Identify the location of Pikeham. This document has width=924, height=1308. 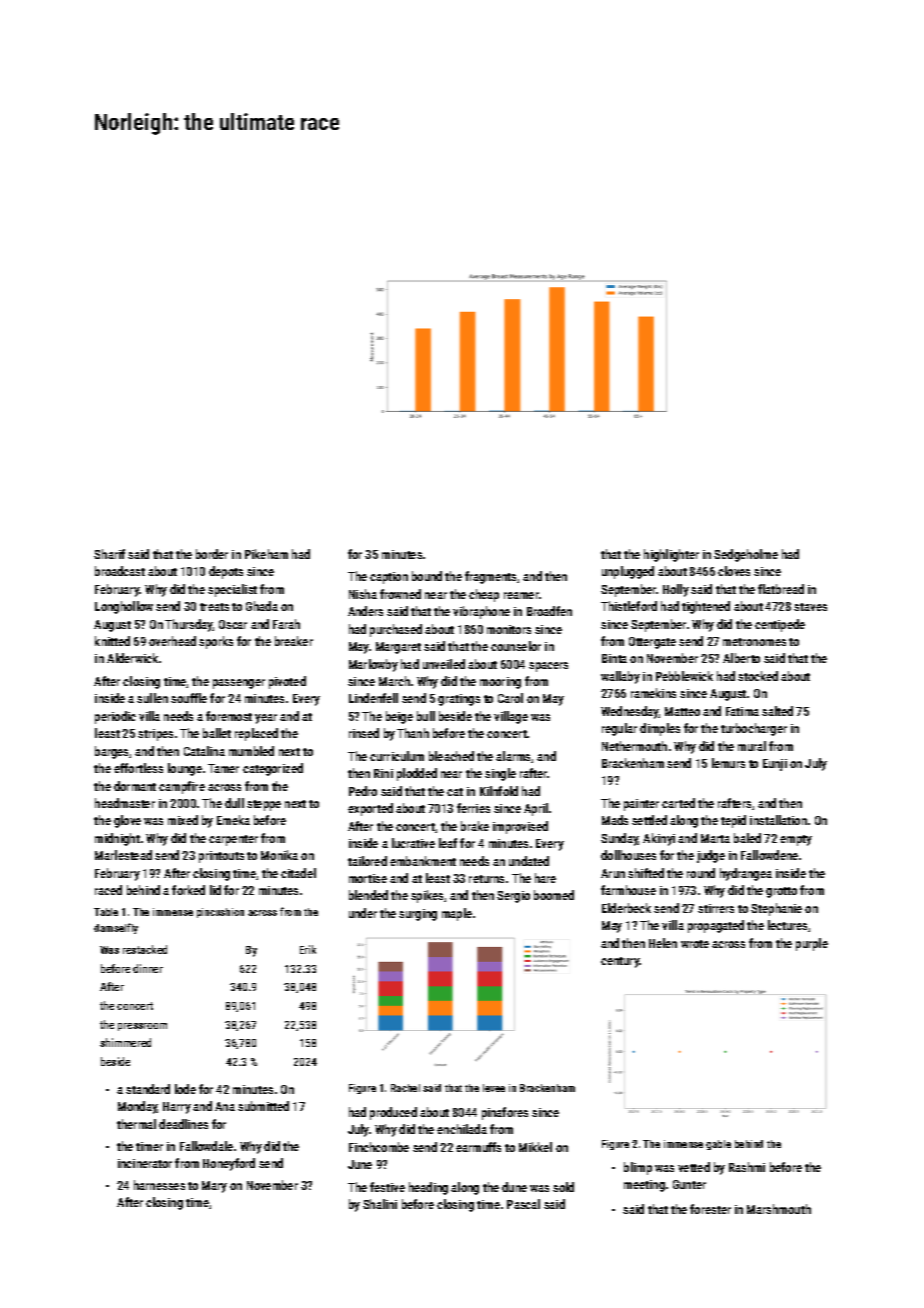
(266, 554).
